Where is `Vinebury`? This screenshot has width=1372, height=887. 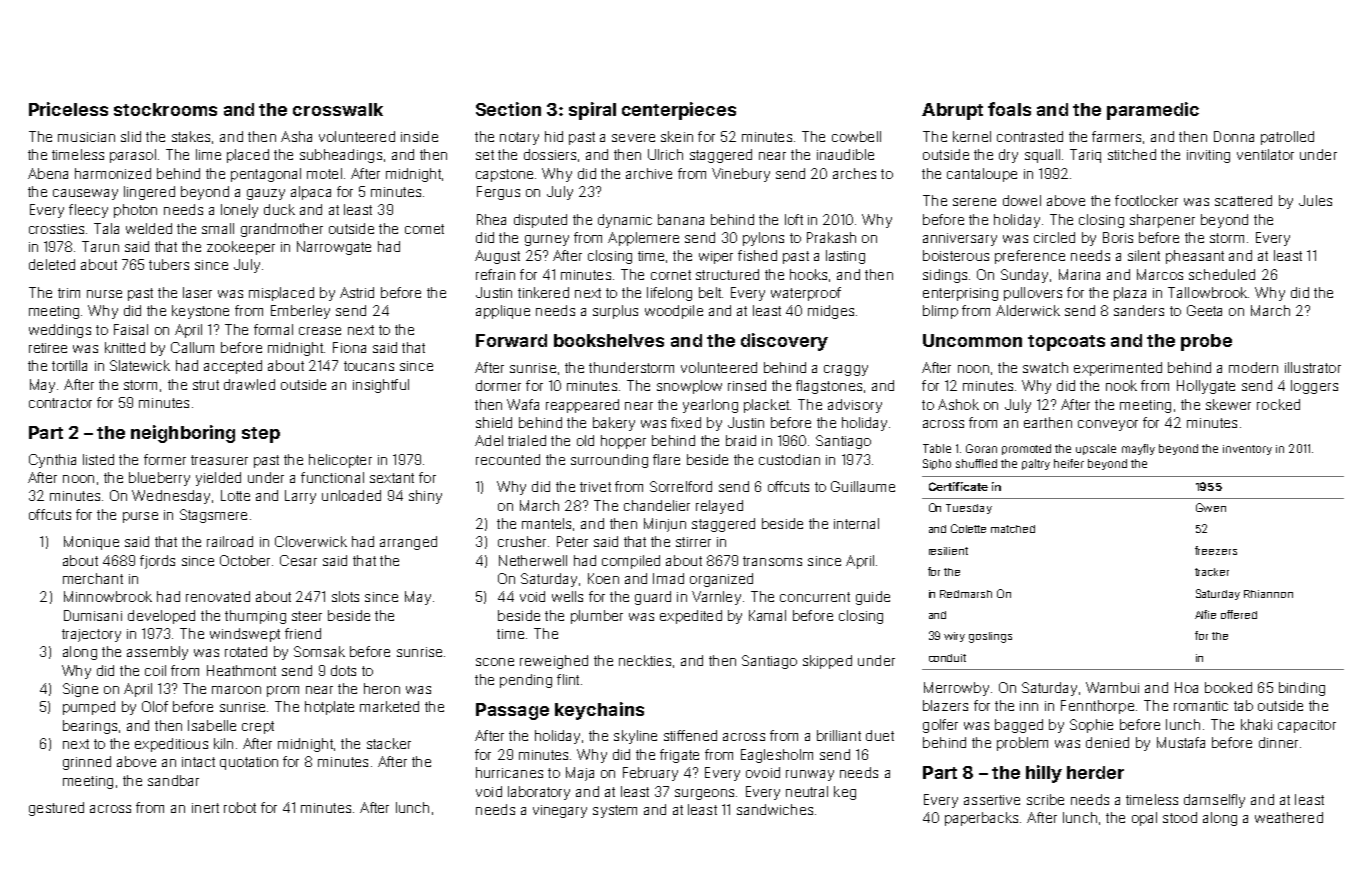
Vinebury is located at coordinates (741, 175).
